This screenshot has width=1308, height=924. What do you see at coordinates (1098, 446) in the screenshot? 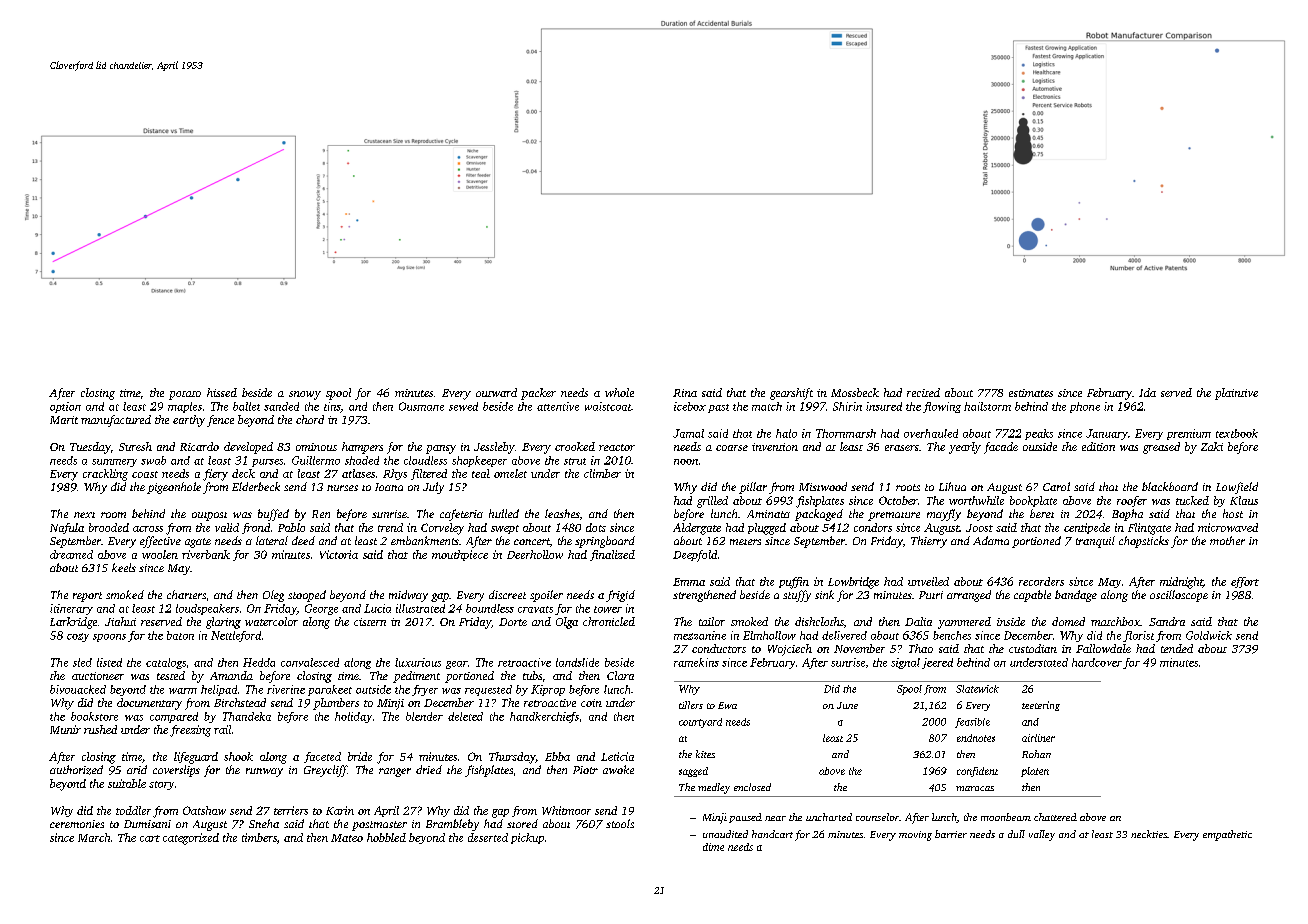
I see `edition` at bounding box center [1098, 446].
